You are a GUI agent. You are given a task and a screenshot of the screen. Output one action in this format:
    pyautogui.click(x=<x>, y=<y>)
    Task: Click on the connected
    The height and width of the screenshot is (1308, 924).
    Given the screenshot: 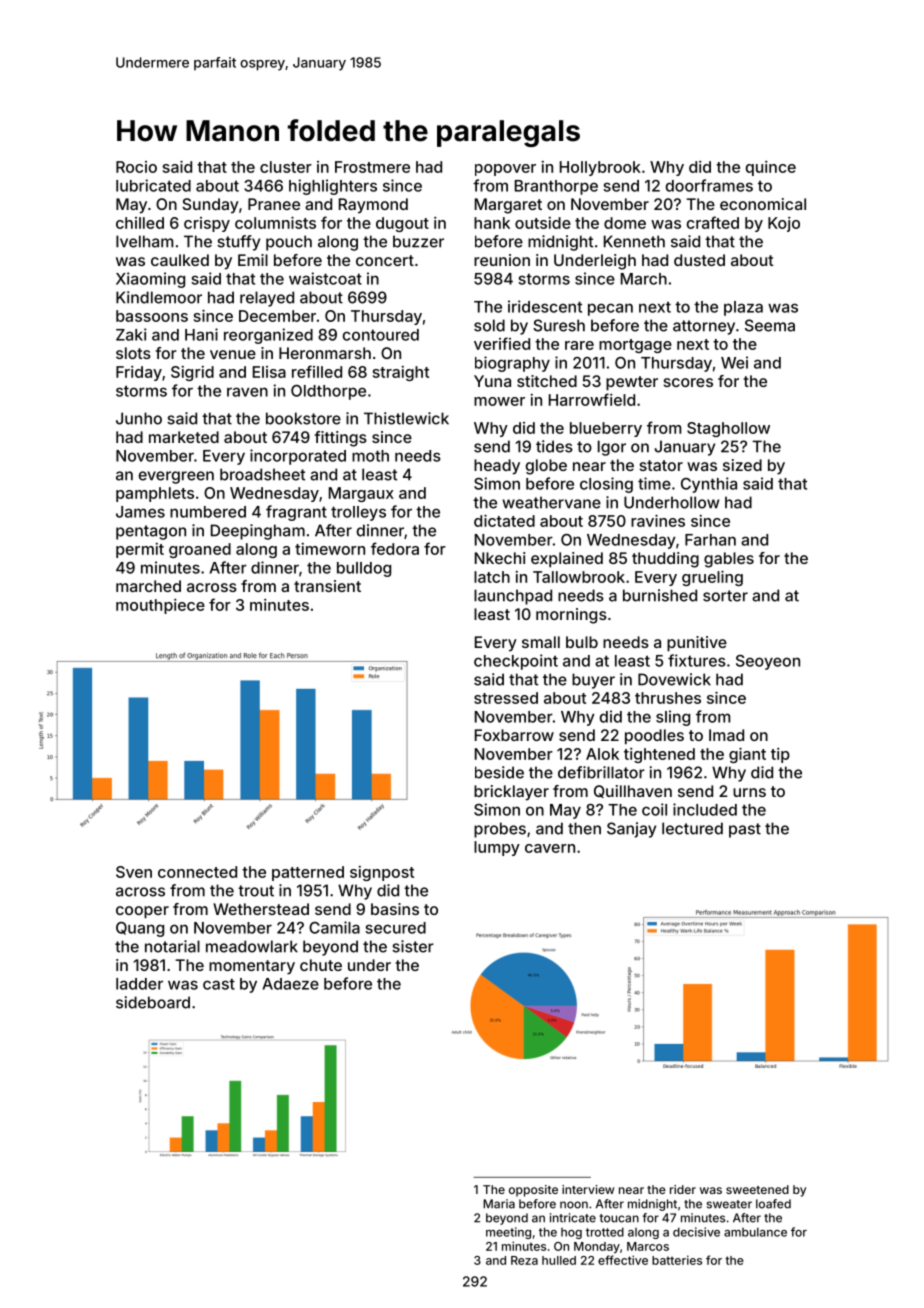 What is the action you would take?
    pyautogui.click(x=197, y=872)
